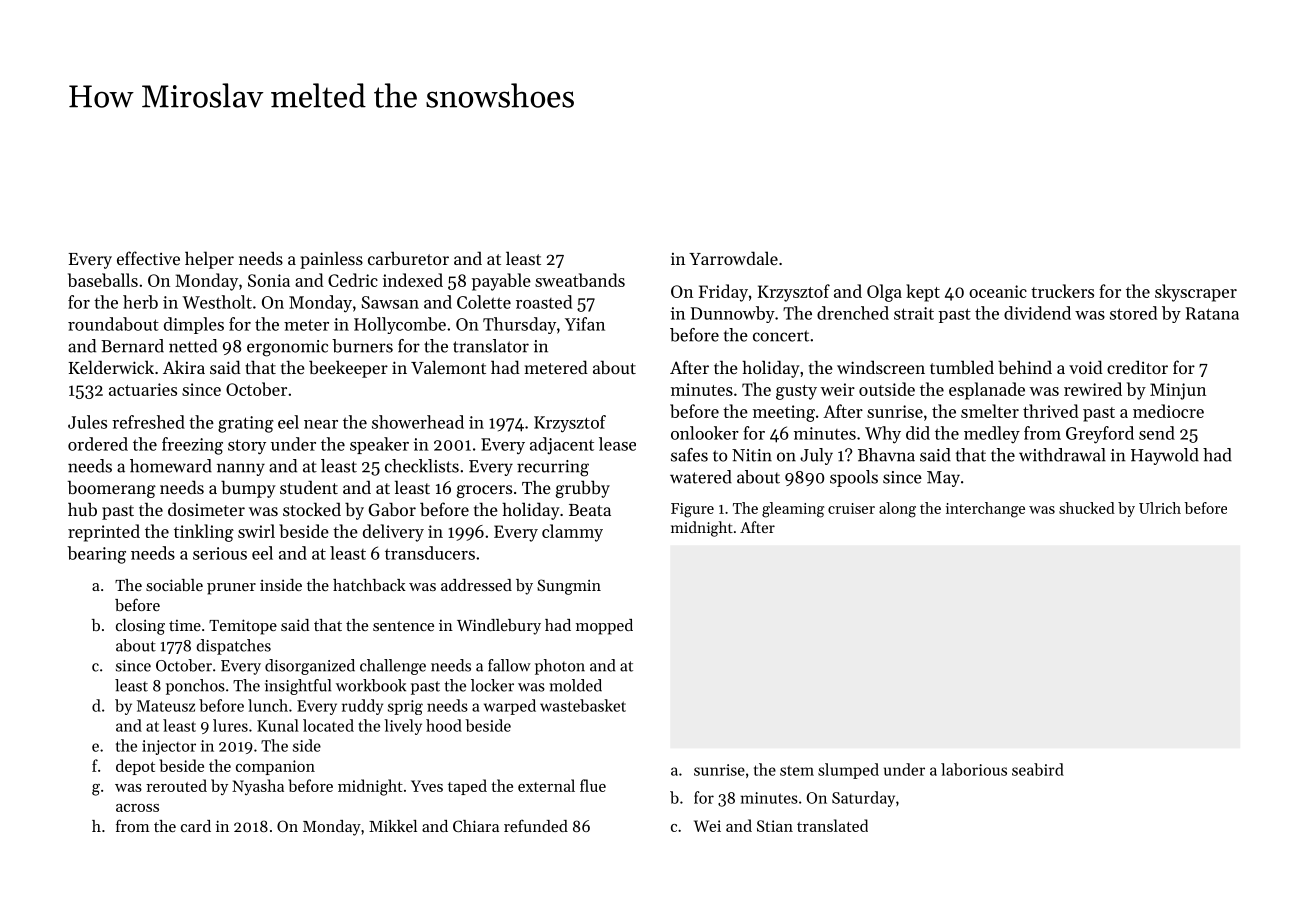 This document has height=924, width=1308. What do you see at coordinates (408, 258) in the document?
I see `carburetor` at bounding box center [408, 258].
